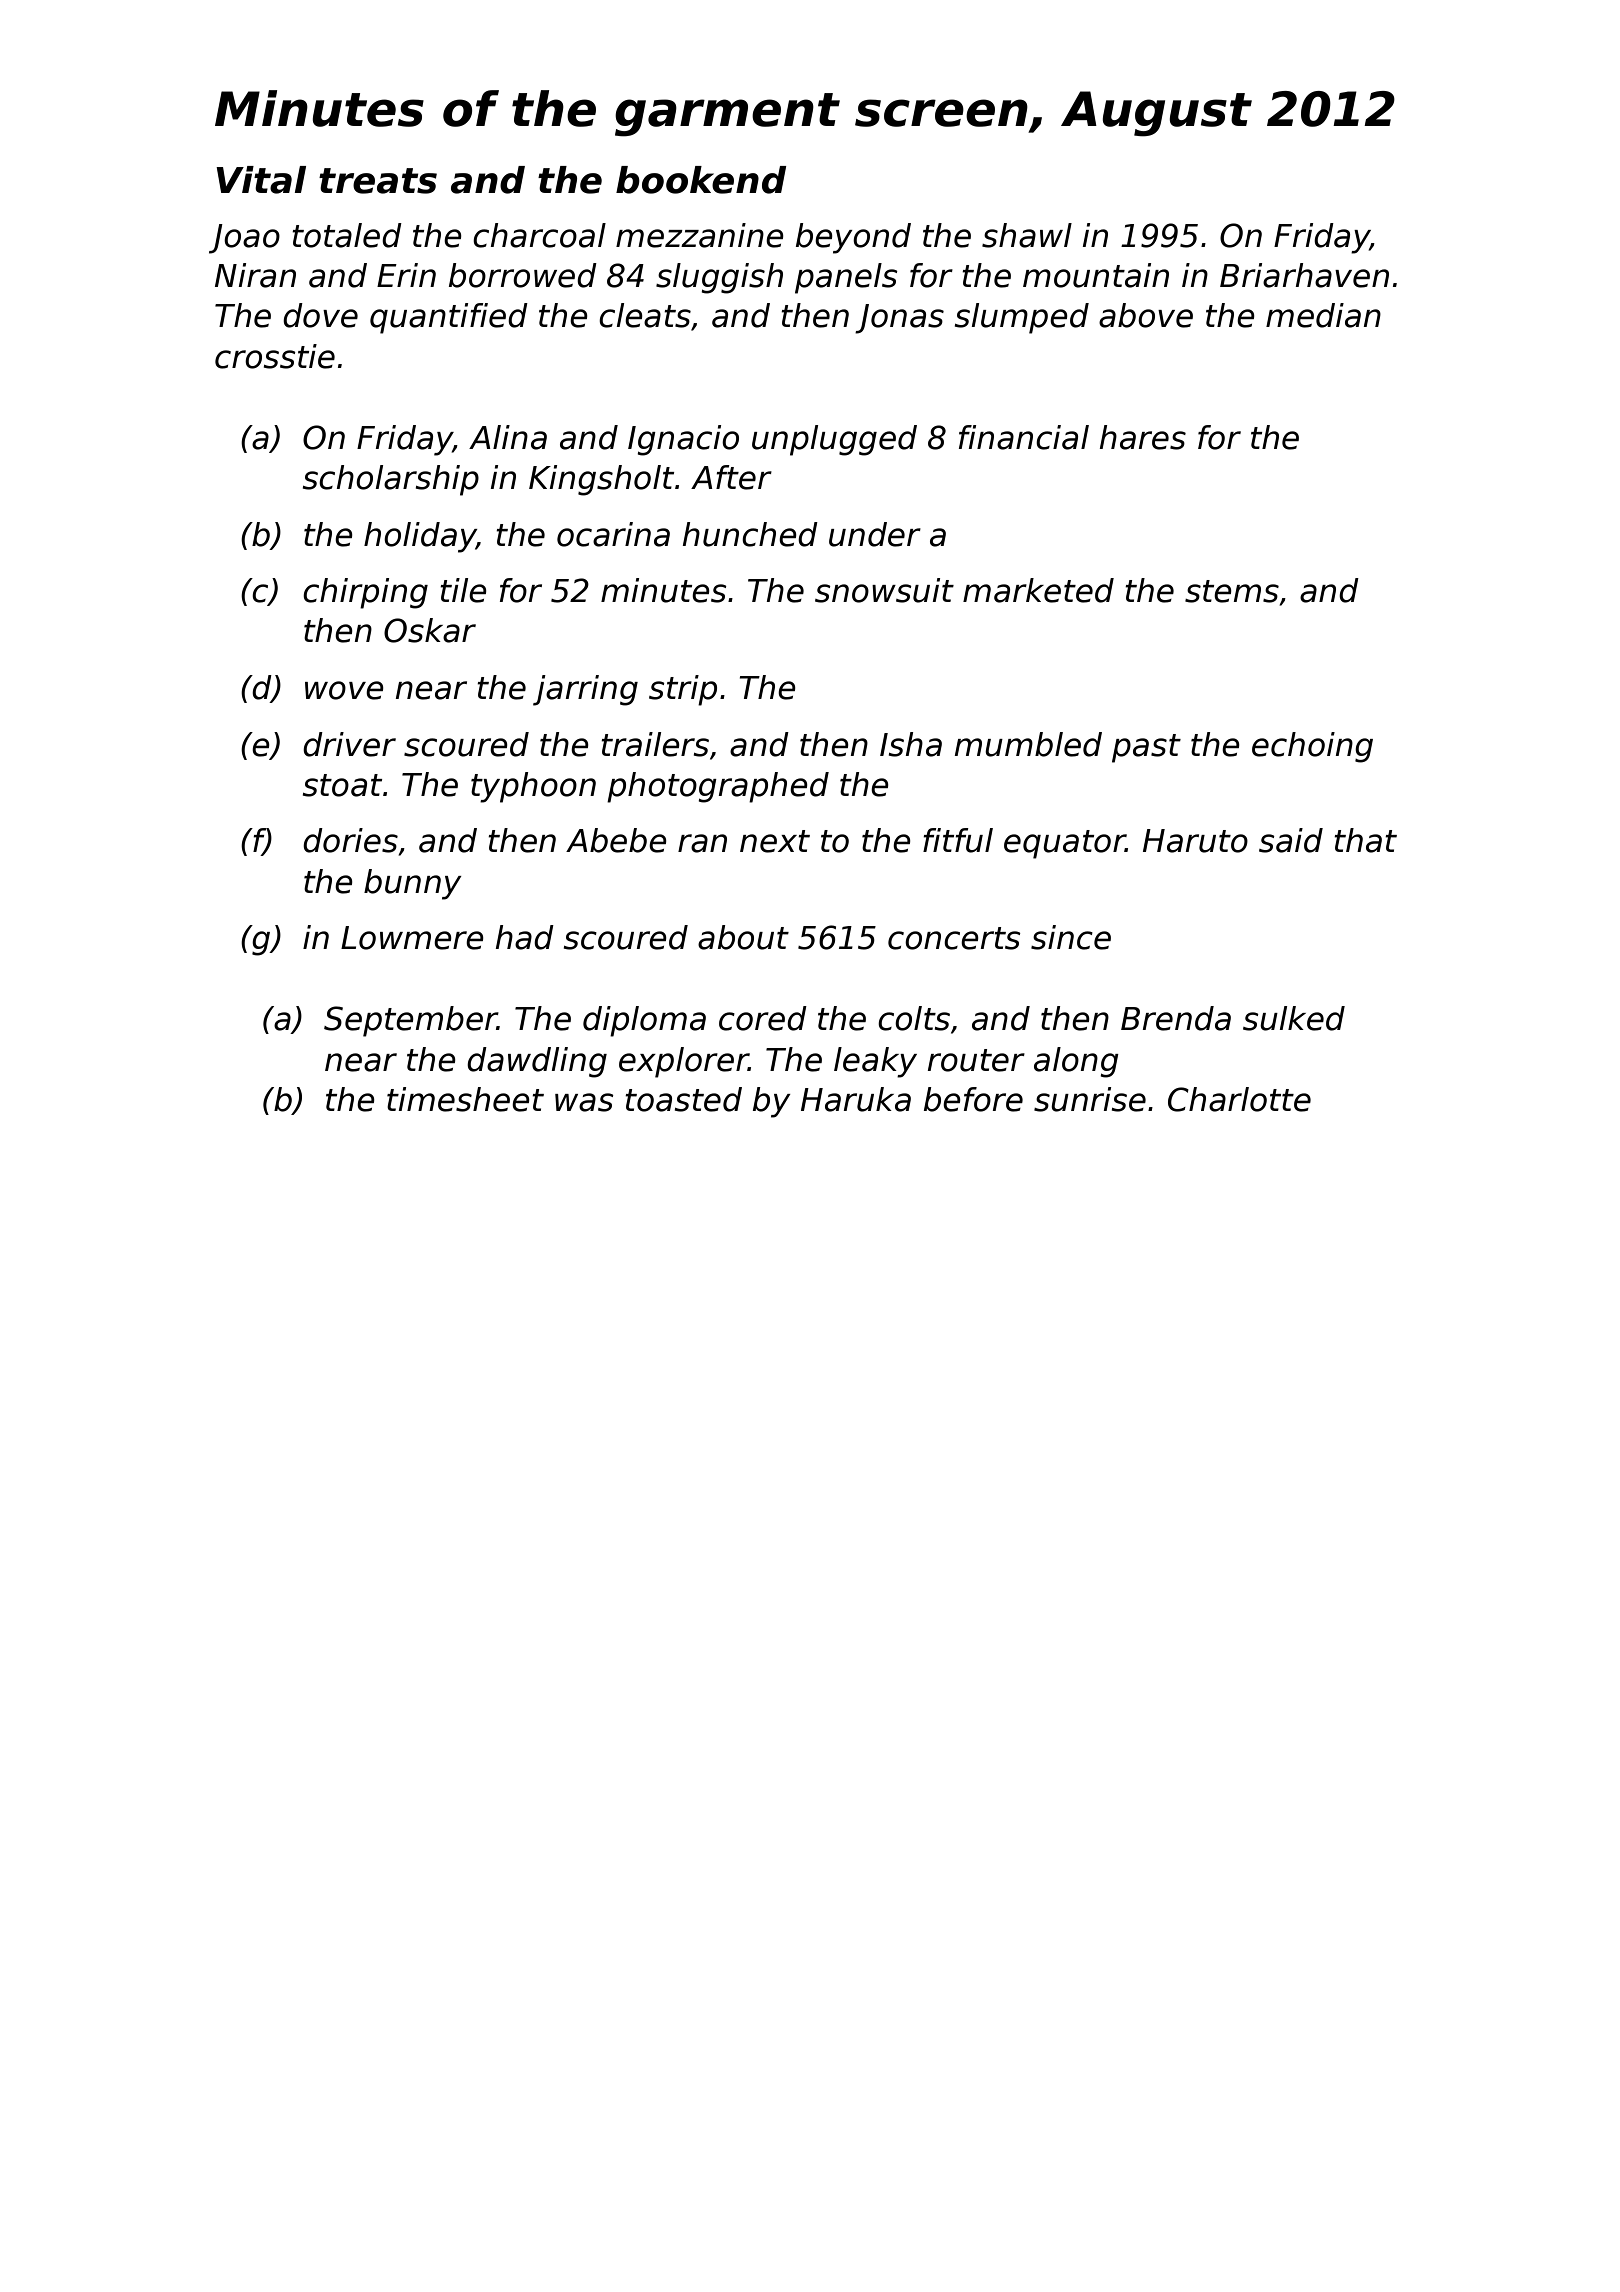  Describe the element at coordinates (412, 938) in the image. I see `Lowmere` at that location.
